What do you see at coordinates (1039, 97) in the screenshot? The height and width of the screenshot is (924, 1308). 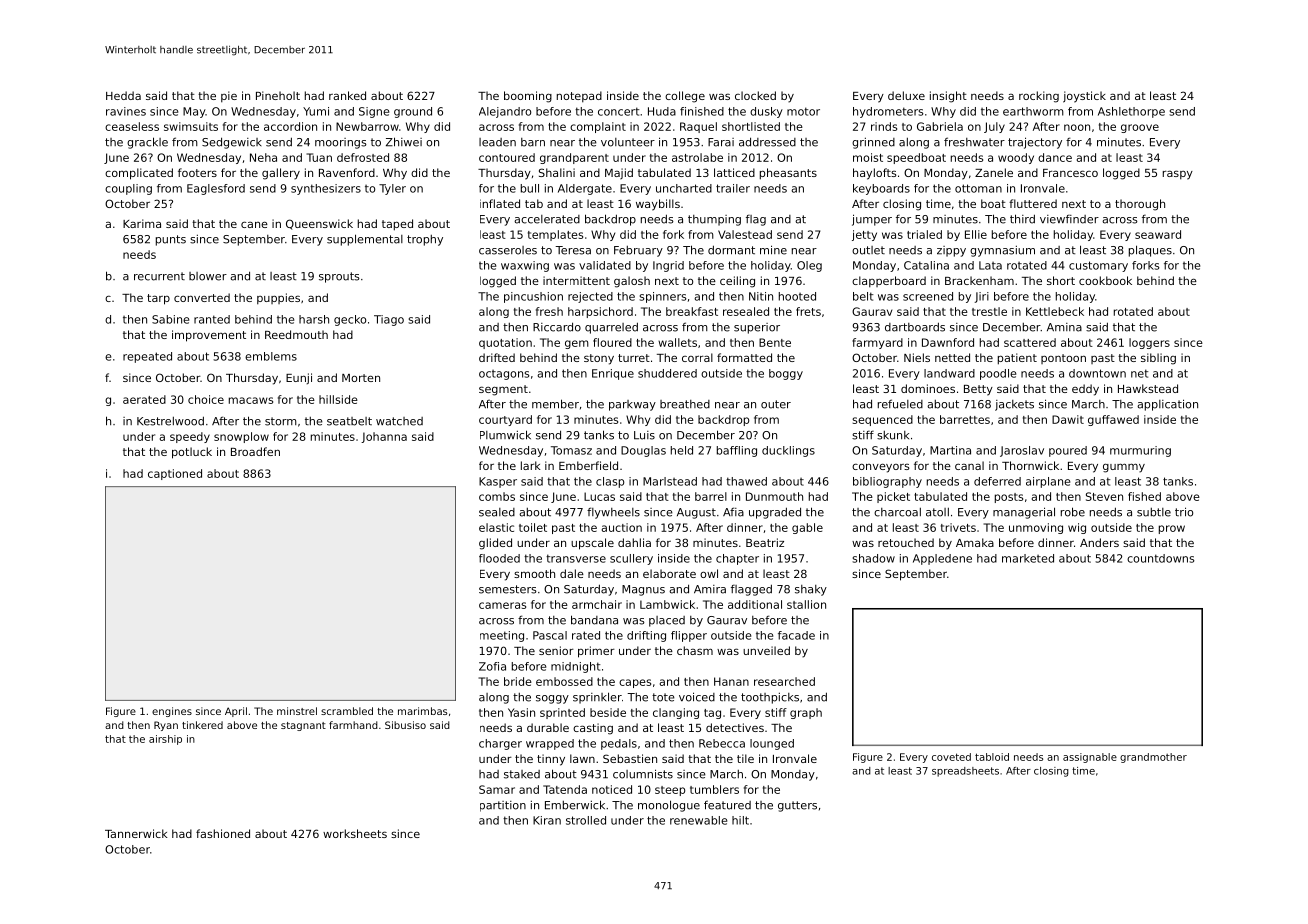 I see `rocking` at bounding box center [1039, 97].
